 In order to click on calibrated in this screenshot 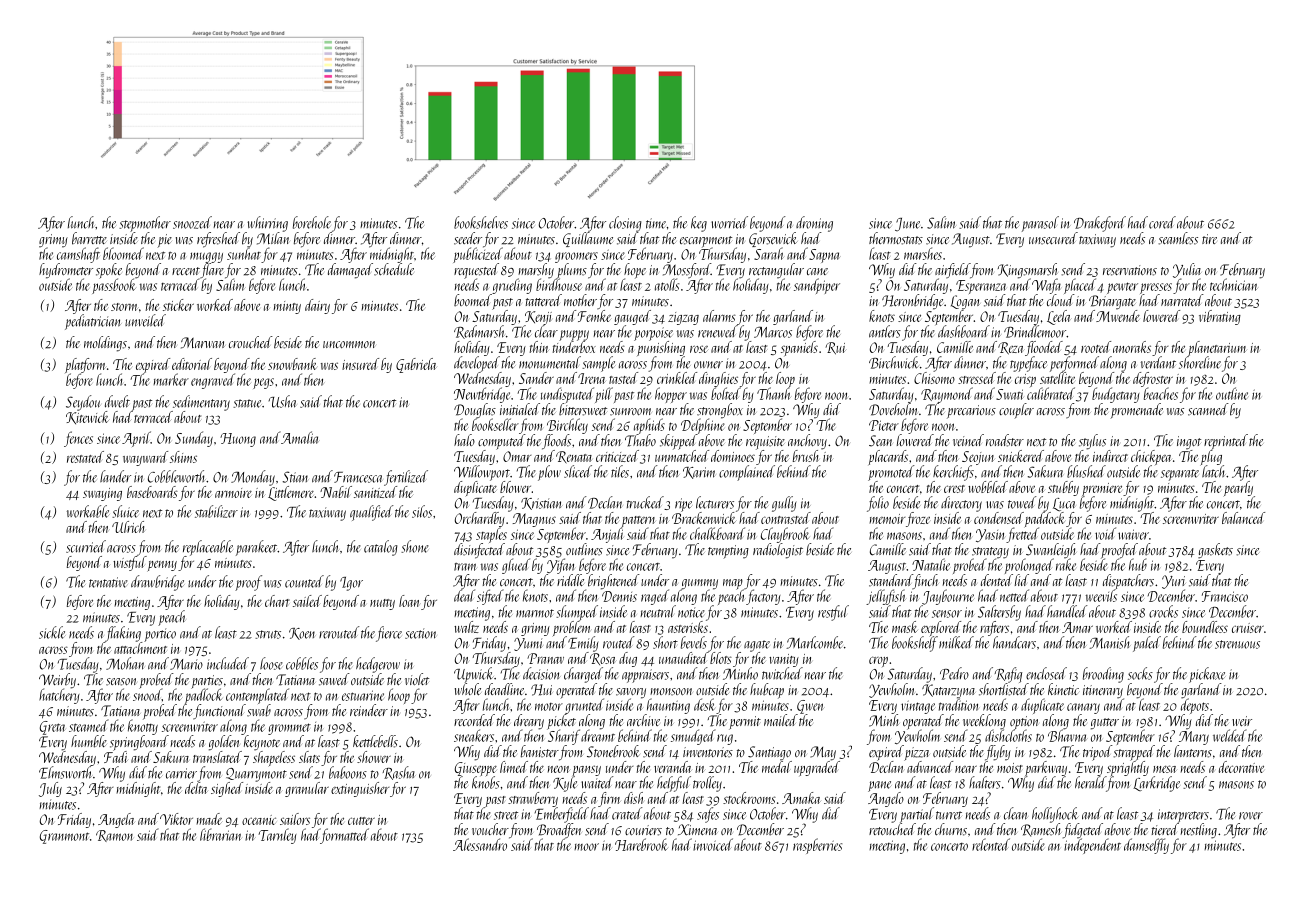, I will do `click(1051, 394)`.
